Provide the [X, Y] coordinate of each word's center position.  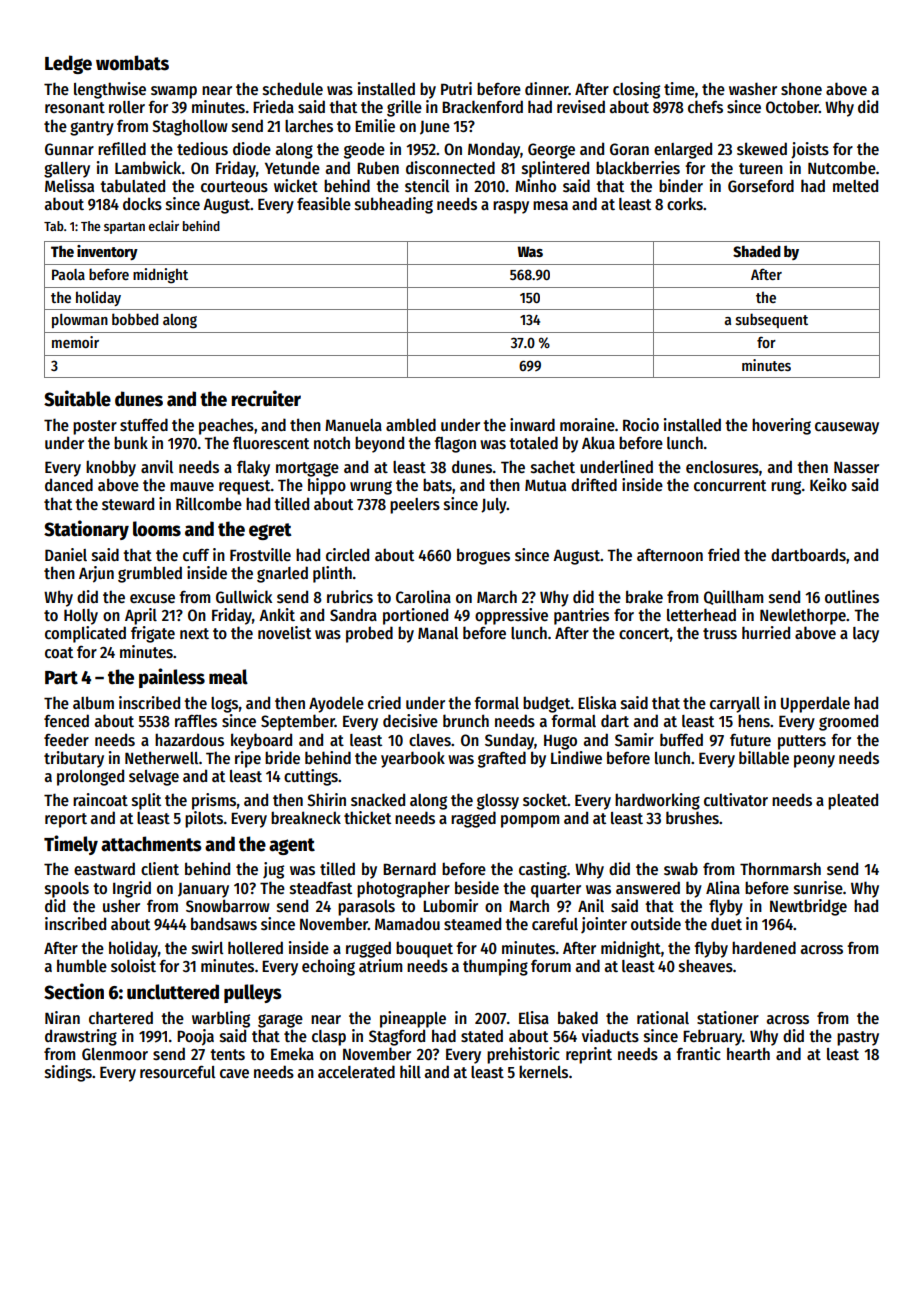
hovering [781, 426]
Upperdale [815, 704]
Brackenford [482, 106]
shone [801, 89]
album [93, 702]
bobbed [135, 319]
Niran [62, 1017]
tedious [202, 149]
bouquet [424, 949]
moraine [587, 424]
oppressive [511, 616]
